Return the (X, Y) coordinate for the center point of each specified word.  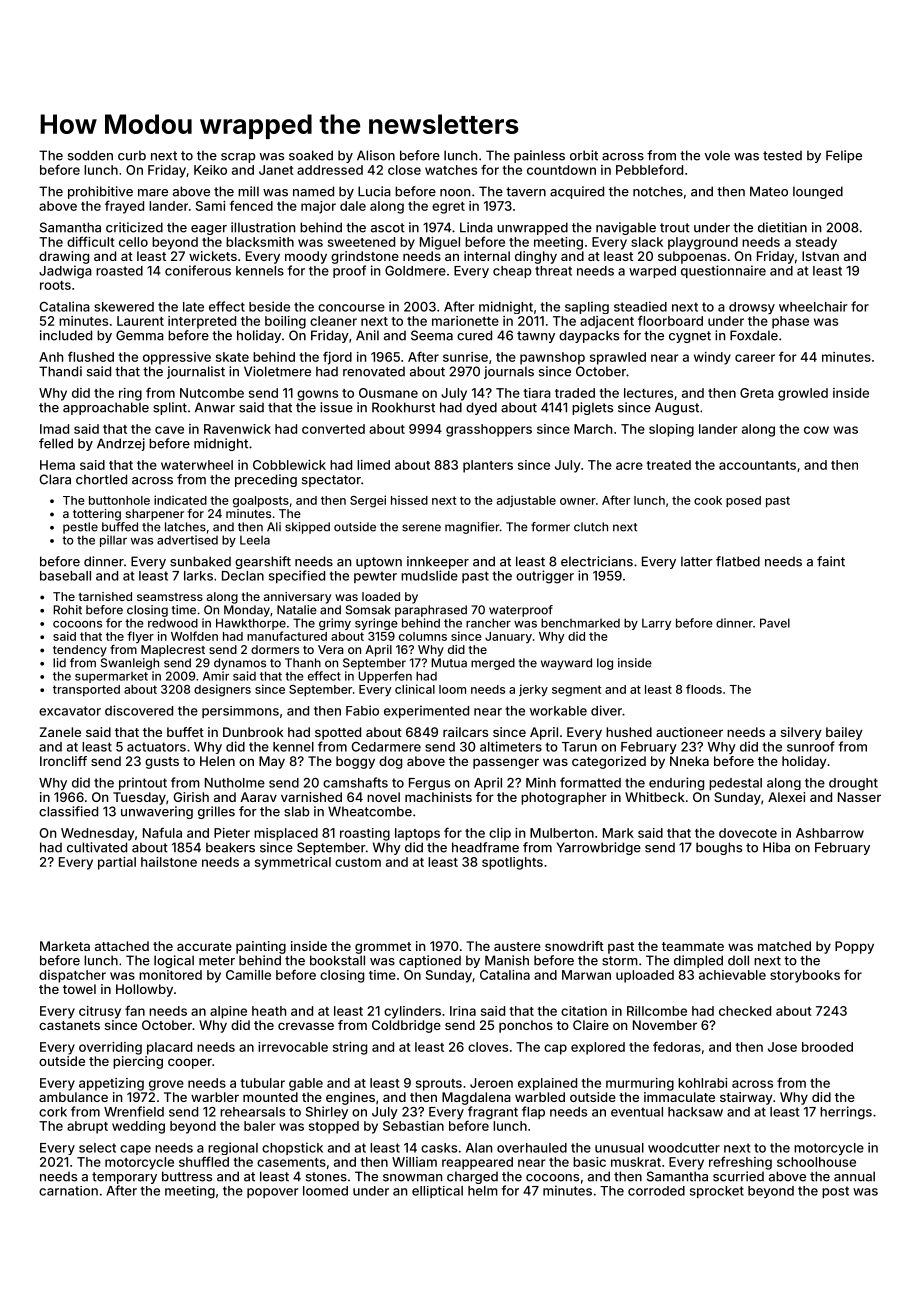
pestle (80, 528)
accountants (757, 465)
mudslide (429, 575)
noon (455, 193)
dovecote (748, 833)
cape (135, 1150)
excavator (70, 711)
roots (55, 285)
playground (703, 243)
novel (383, 797)
